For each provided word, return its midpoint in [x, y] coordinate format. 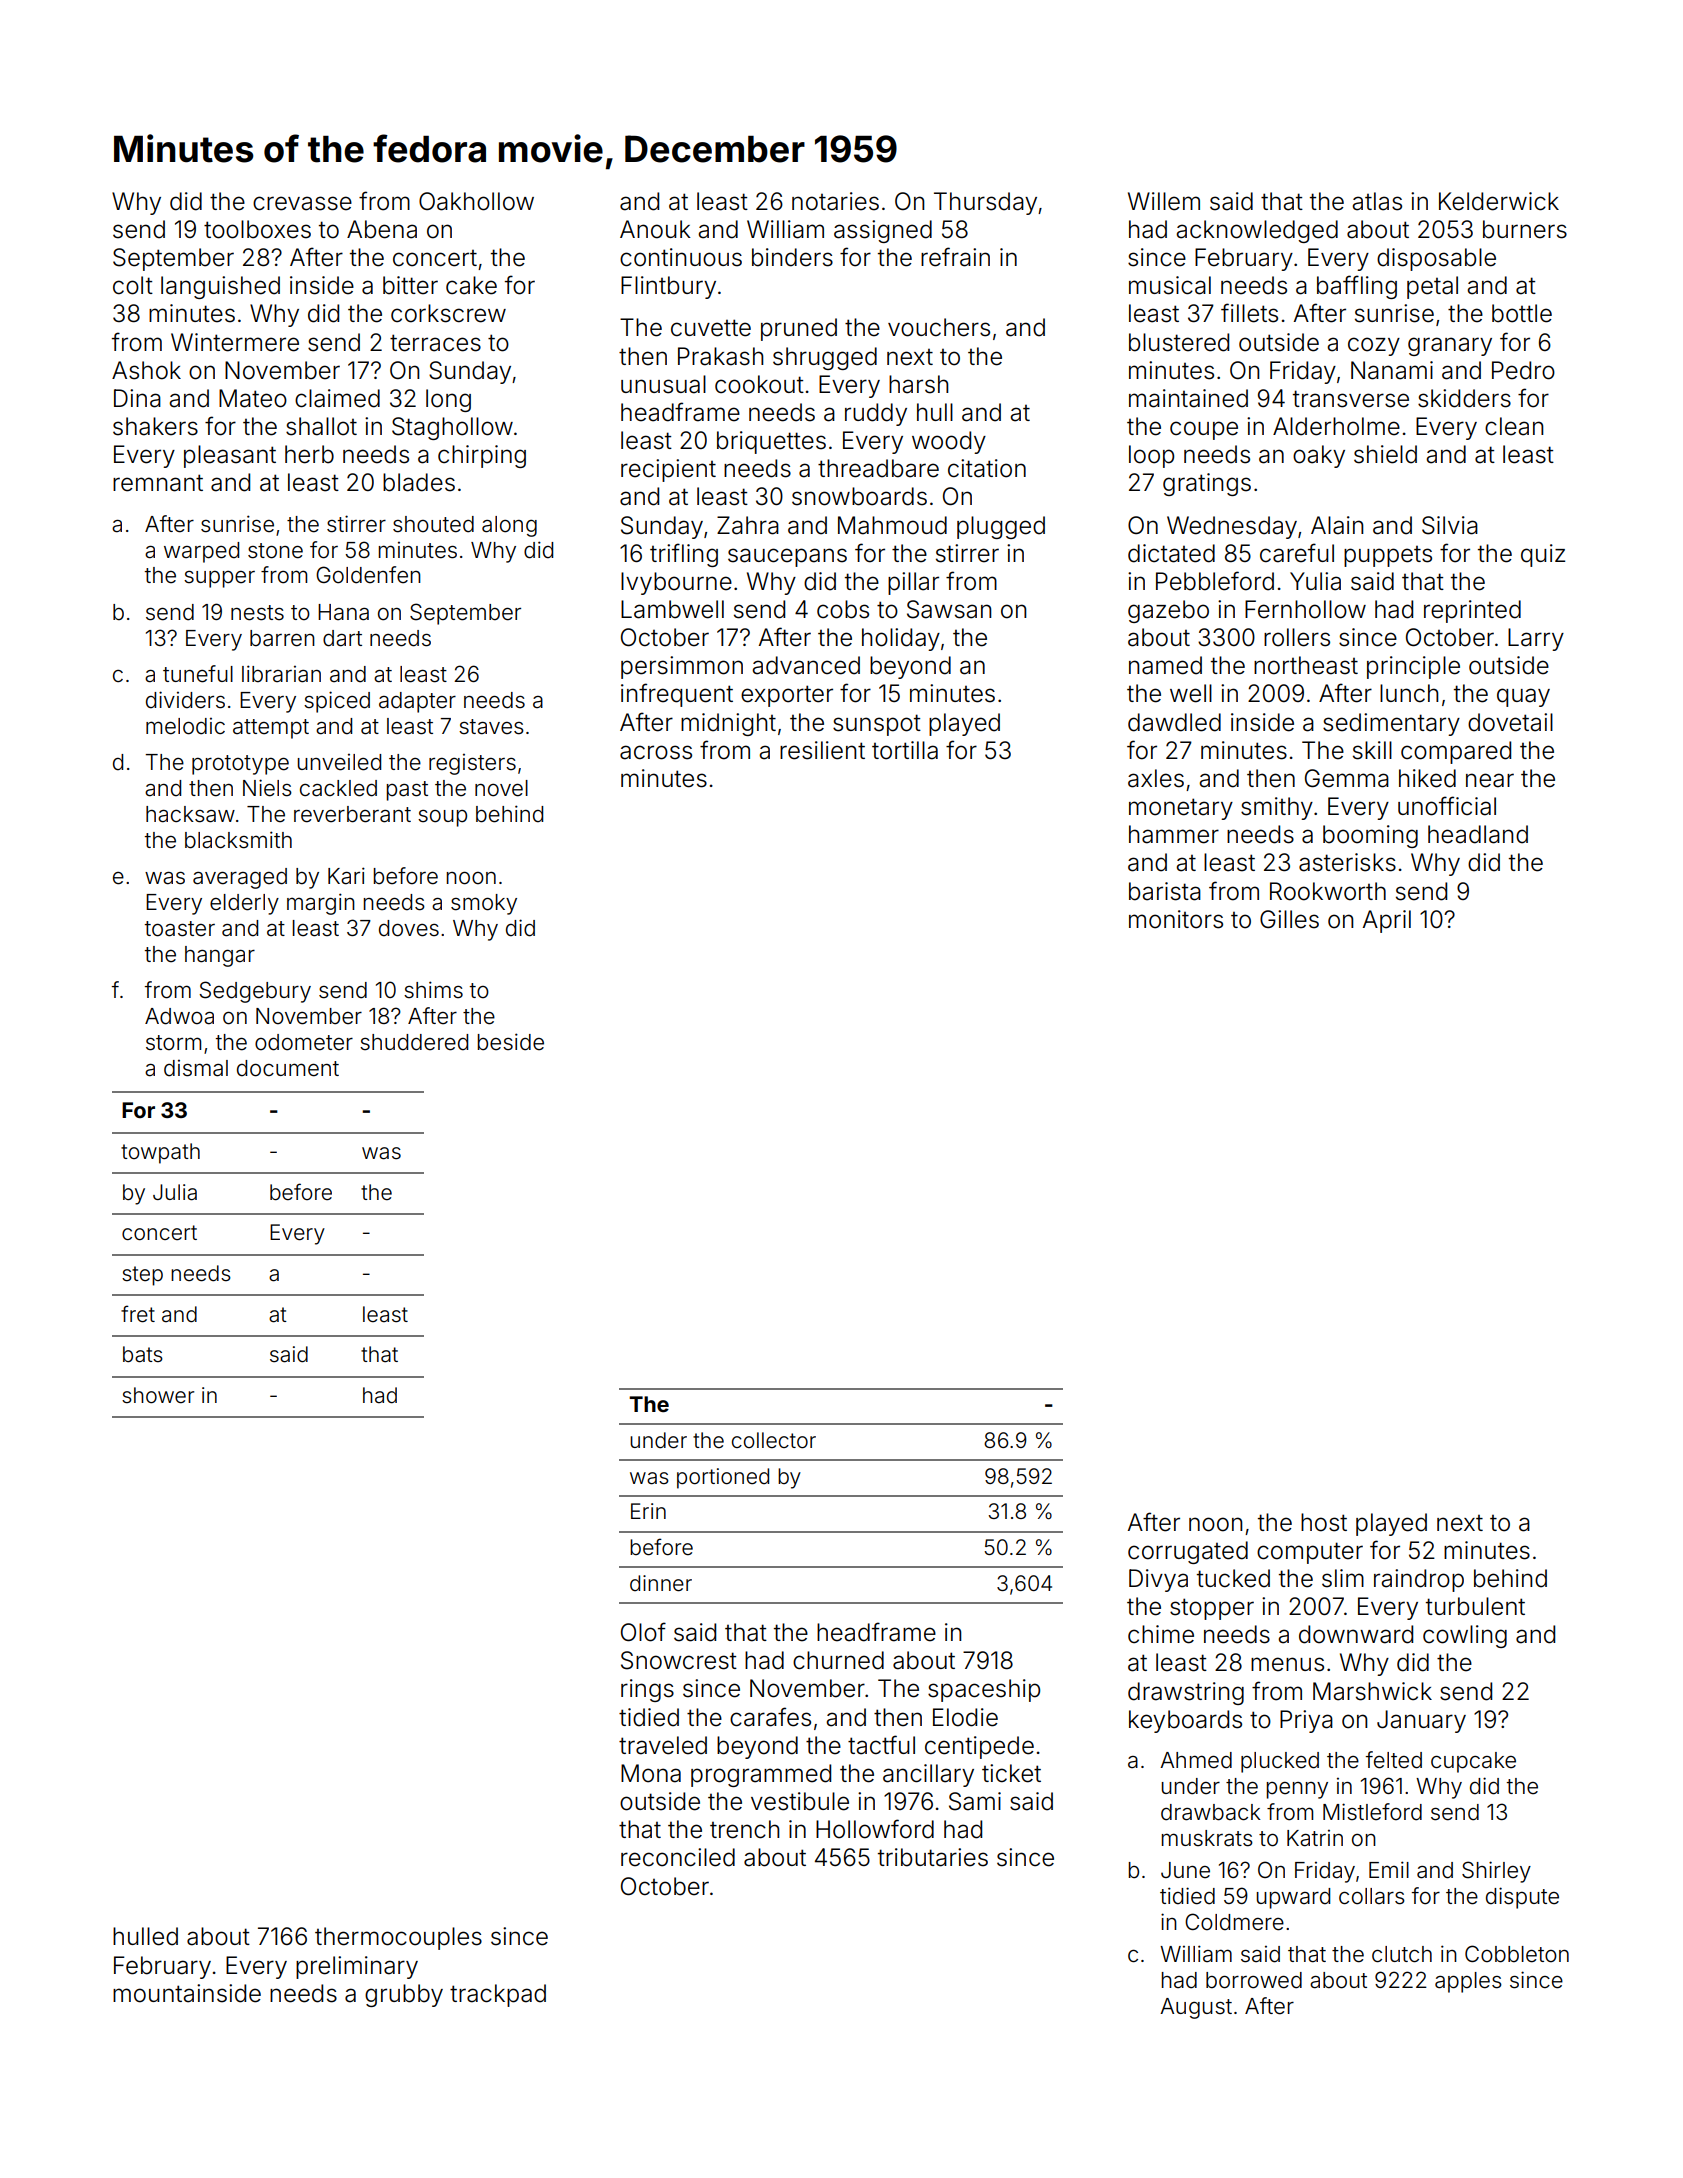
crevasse [302, 203]
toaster [180, 929]
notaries [835, 201]
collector [774, 1440]
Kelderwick [1499, 201]
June [1185, 1870]
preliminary [357, 1967]
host [1324, 1522]
